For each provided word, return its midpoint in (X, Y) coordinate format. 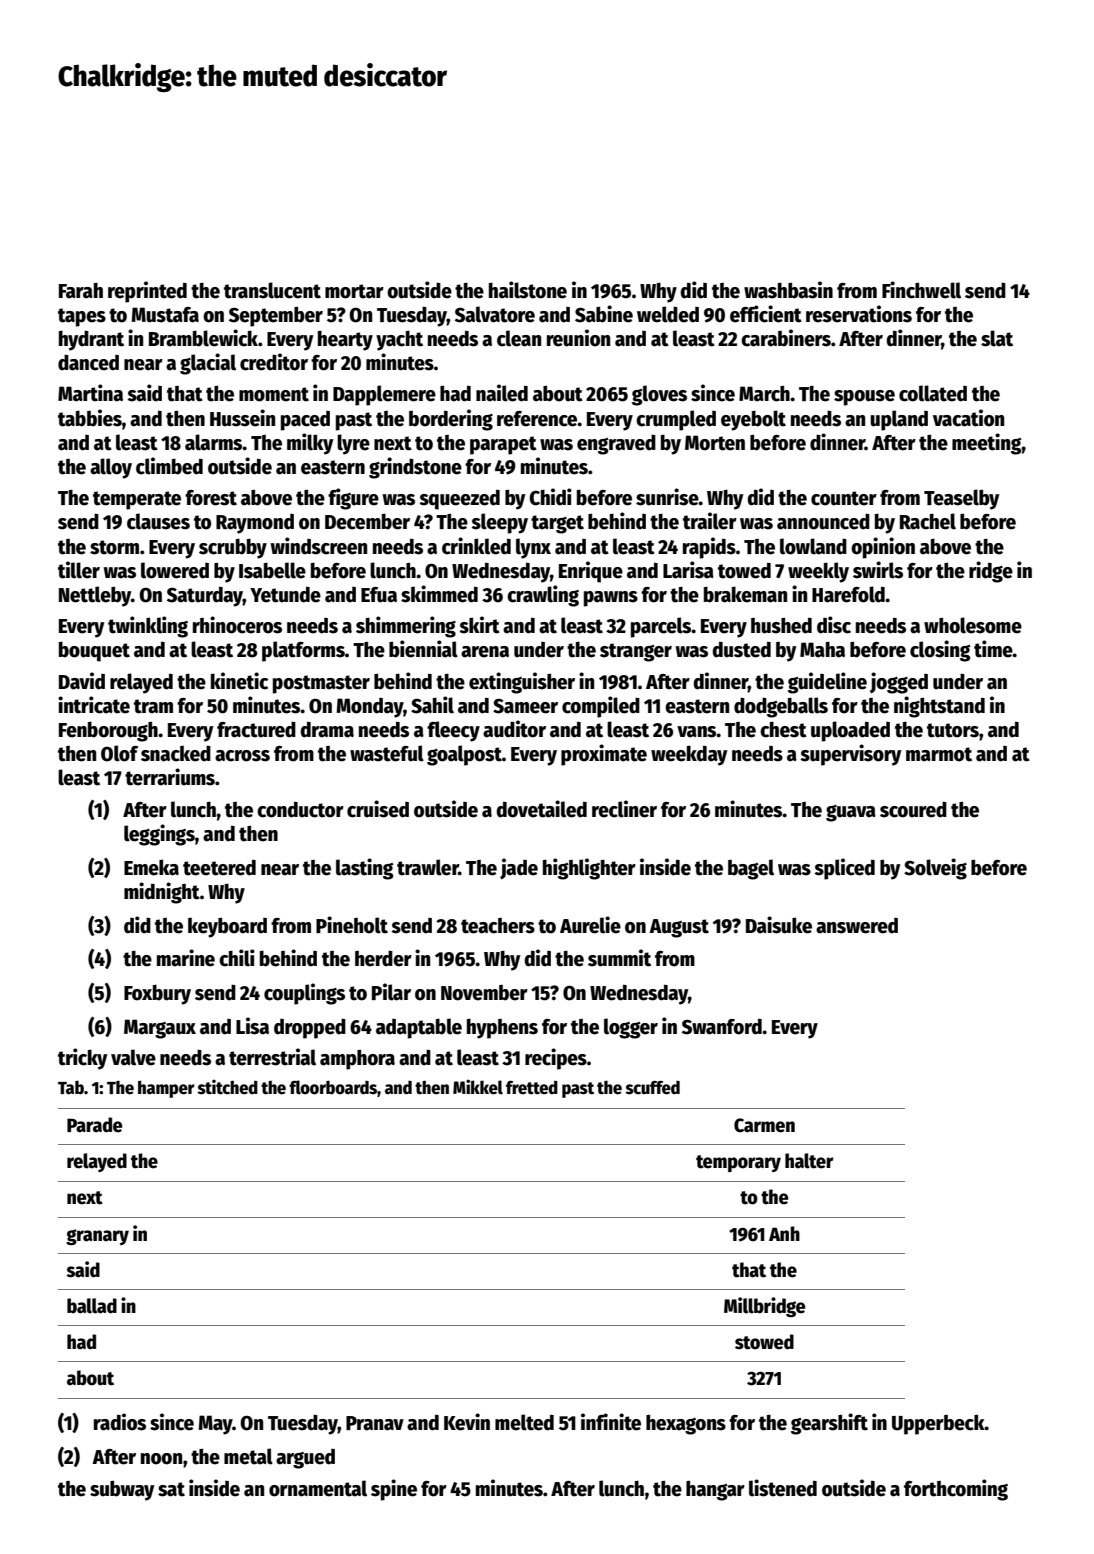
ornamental (318, 1488)
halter (809, 1161)
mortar (354, 291)
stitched (228, 1087)
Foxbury (157, 994)
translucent (272, 290)
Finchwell (921, 290)
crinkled (476, 546)
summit (619, 958)
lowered (175, 570)
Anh (784, 1233)
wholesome (973, 625)
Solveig (935, 869)
